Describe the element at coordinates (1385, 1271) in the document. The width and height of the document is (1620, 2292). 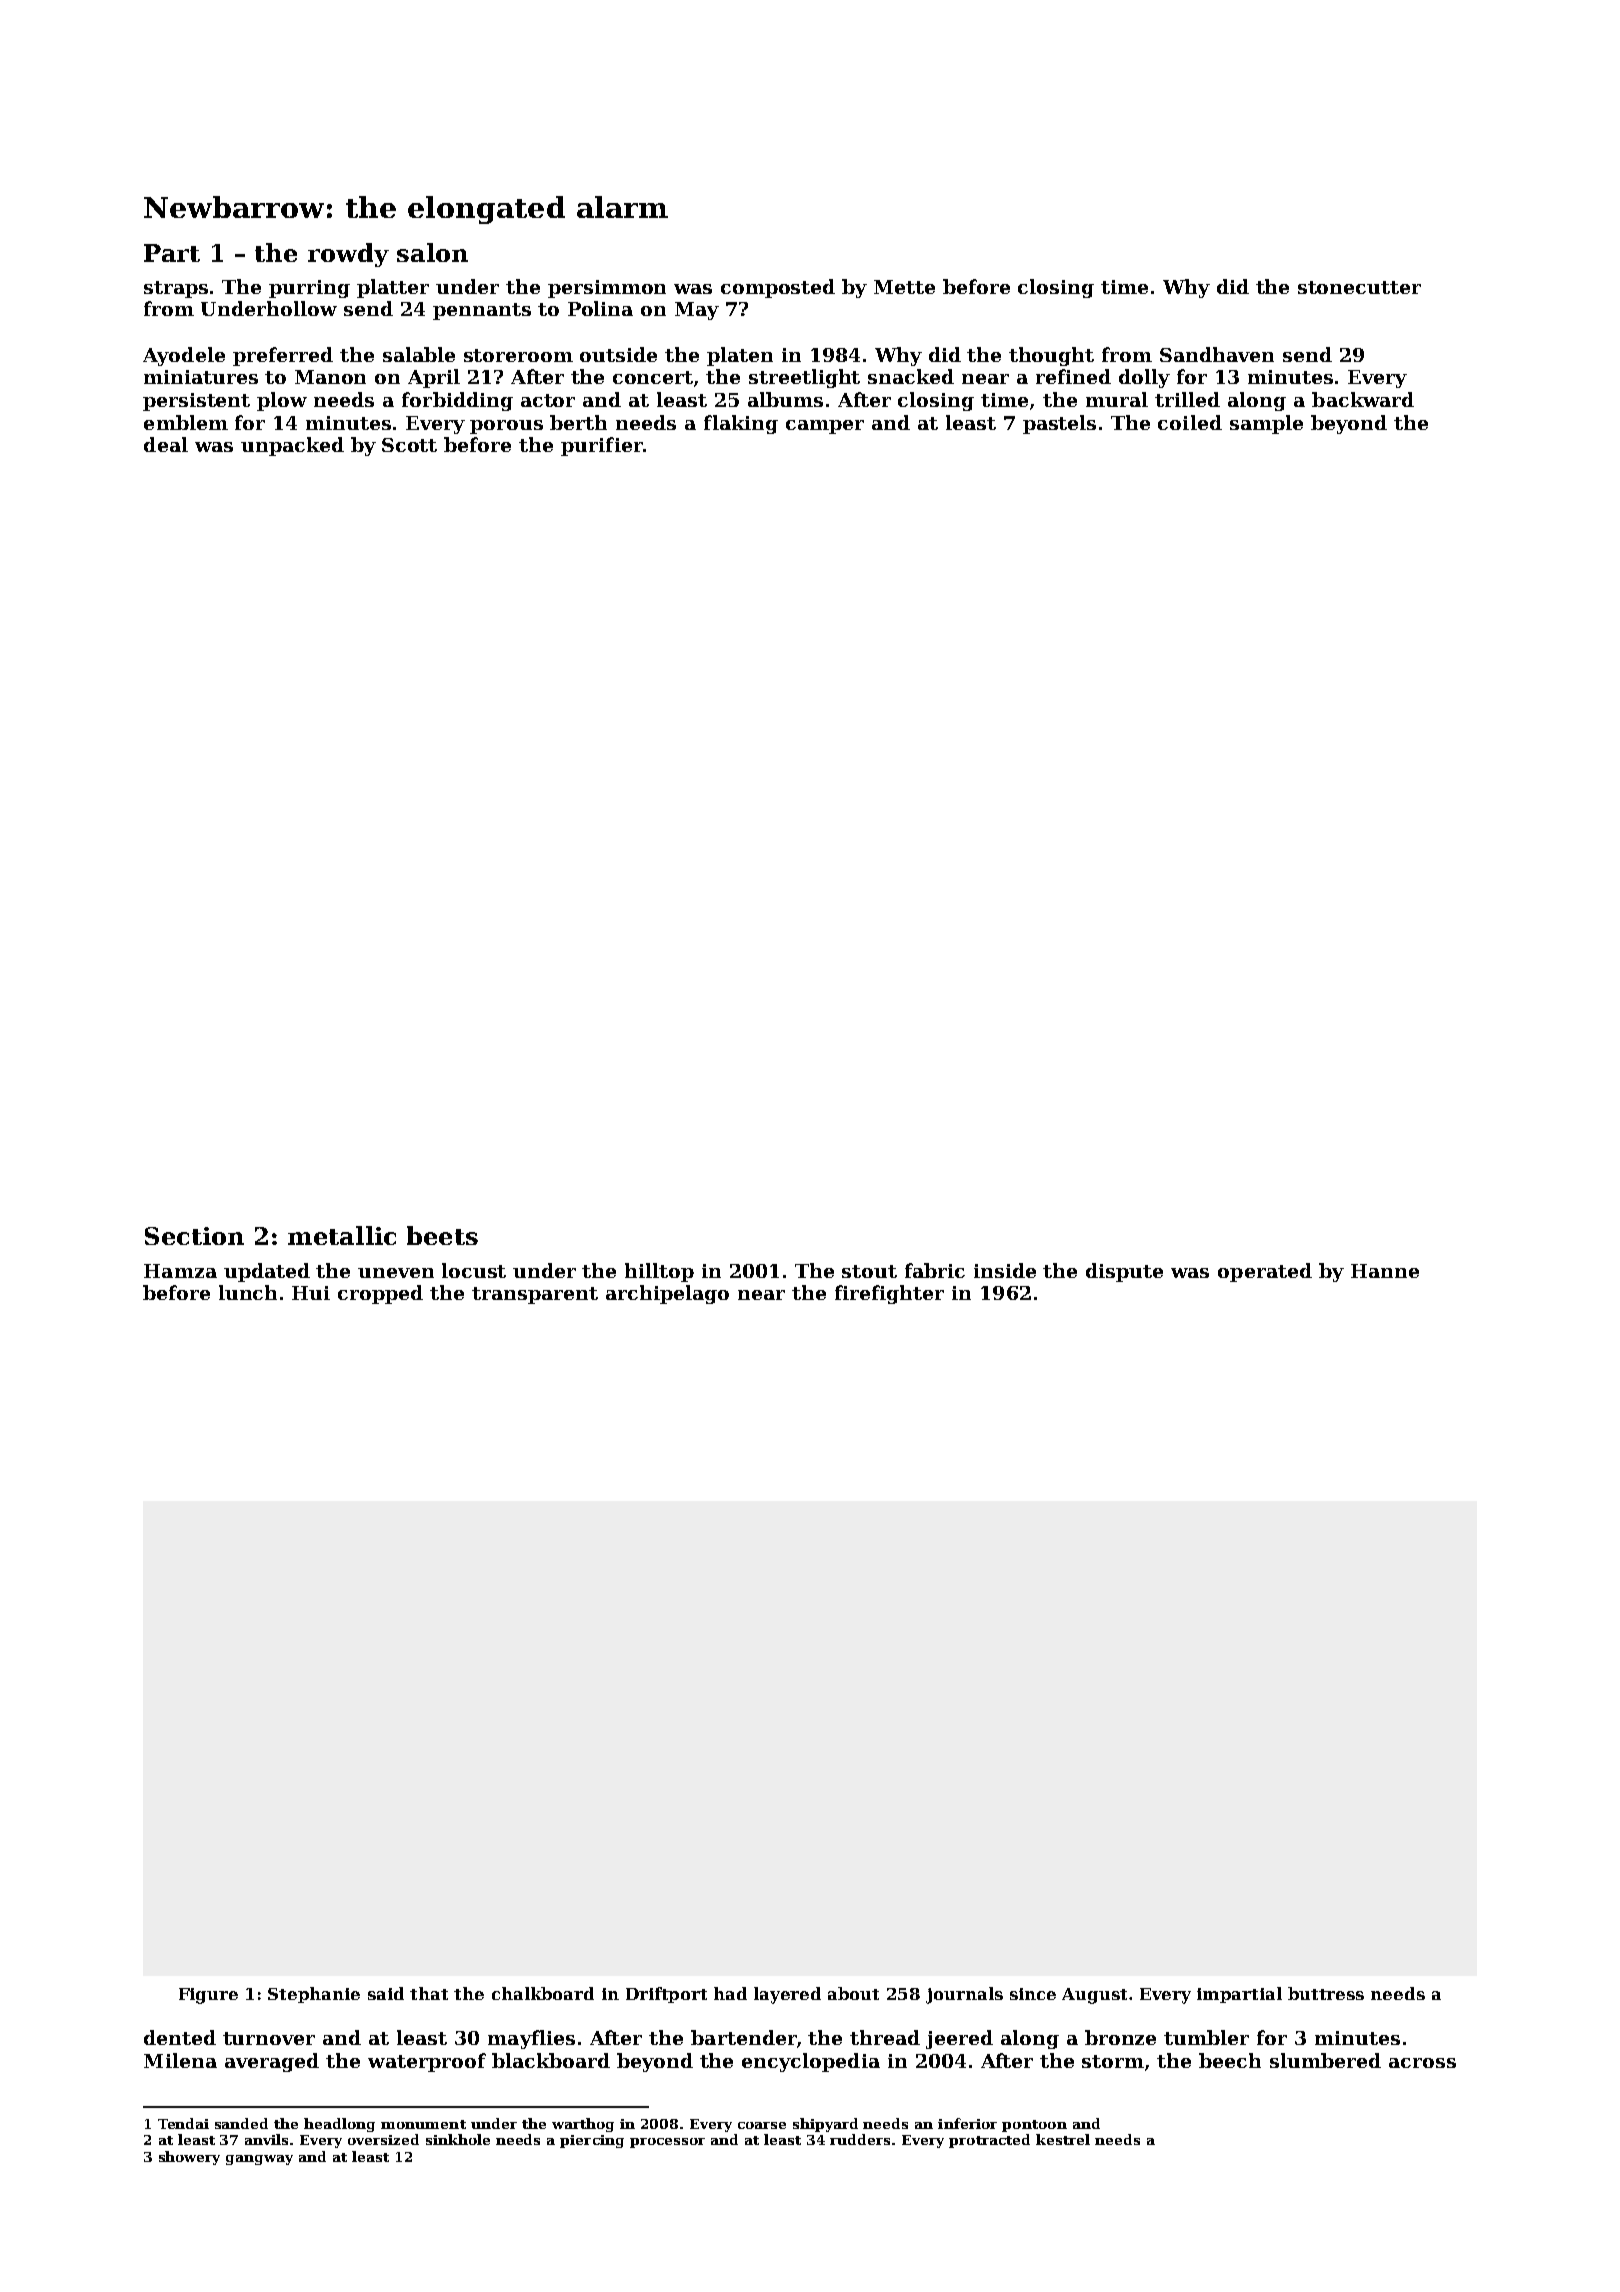
I see `Hanne` at that location.
